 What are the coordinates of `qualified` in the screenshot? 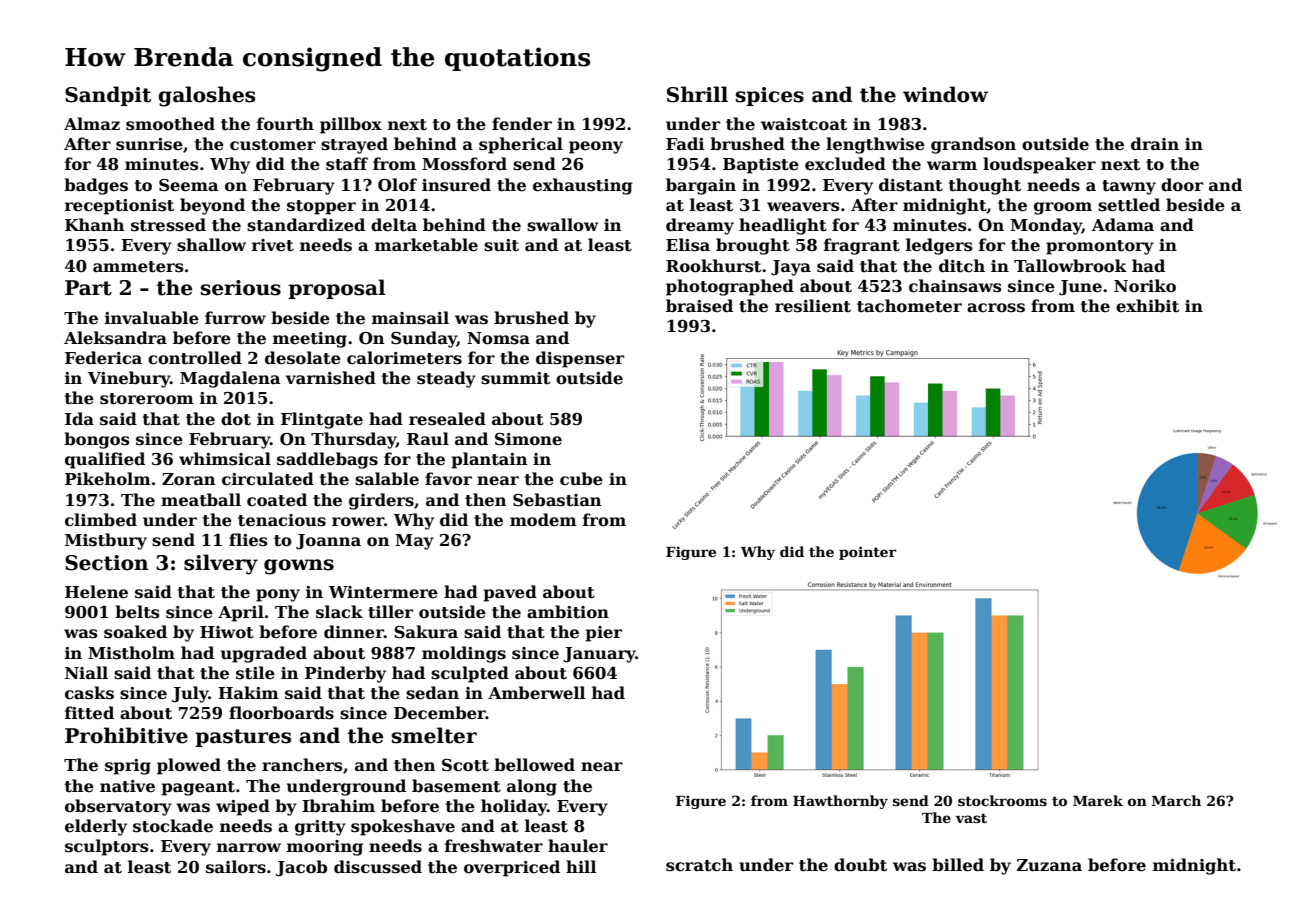 It's located at (105, 460).
